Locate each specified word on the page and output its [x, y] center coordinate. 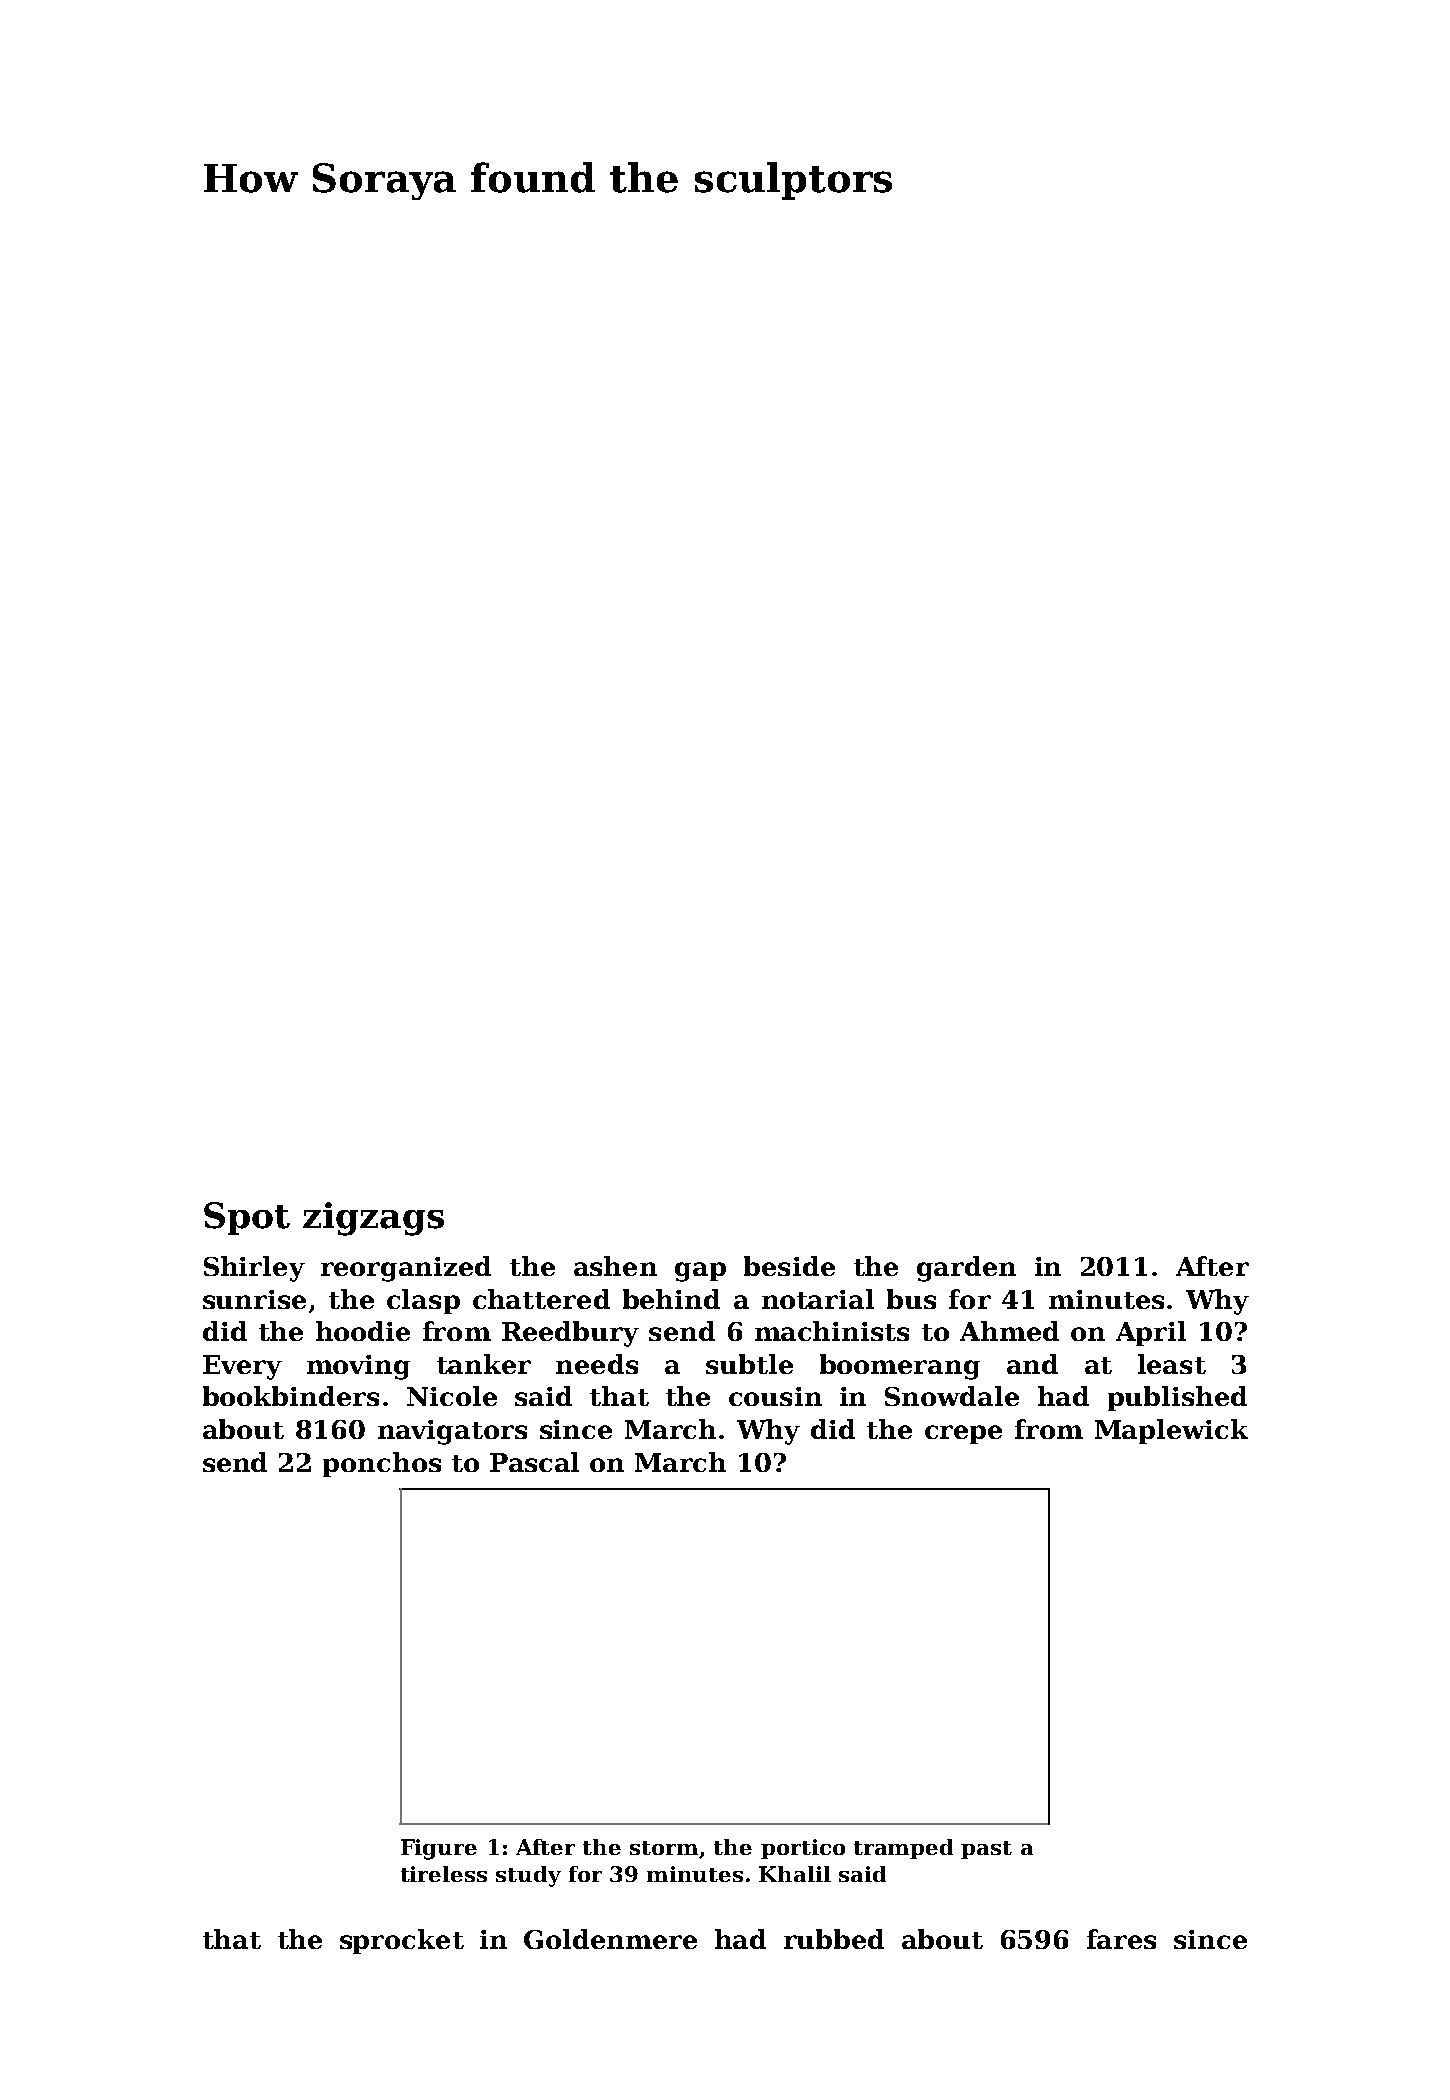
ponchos [382, 1464]
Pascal [534, 1462]
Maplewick [1171, 1431]
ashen [615, 1266]
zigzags [373, 1219]
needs [597, 1364]
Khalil [795, 1874]
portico [803, 1849]
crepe [963, 1434]
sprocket [402, 1941]
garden [966, 1269]
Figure [439, 1849]
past [986, 1850]
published [1177, 1398]
